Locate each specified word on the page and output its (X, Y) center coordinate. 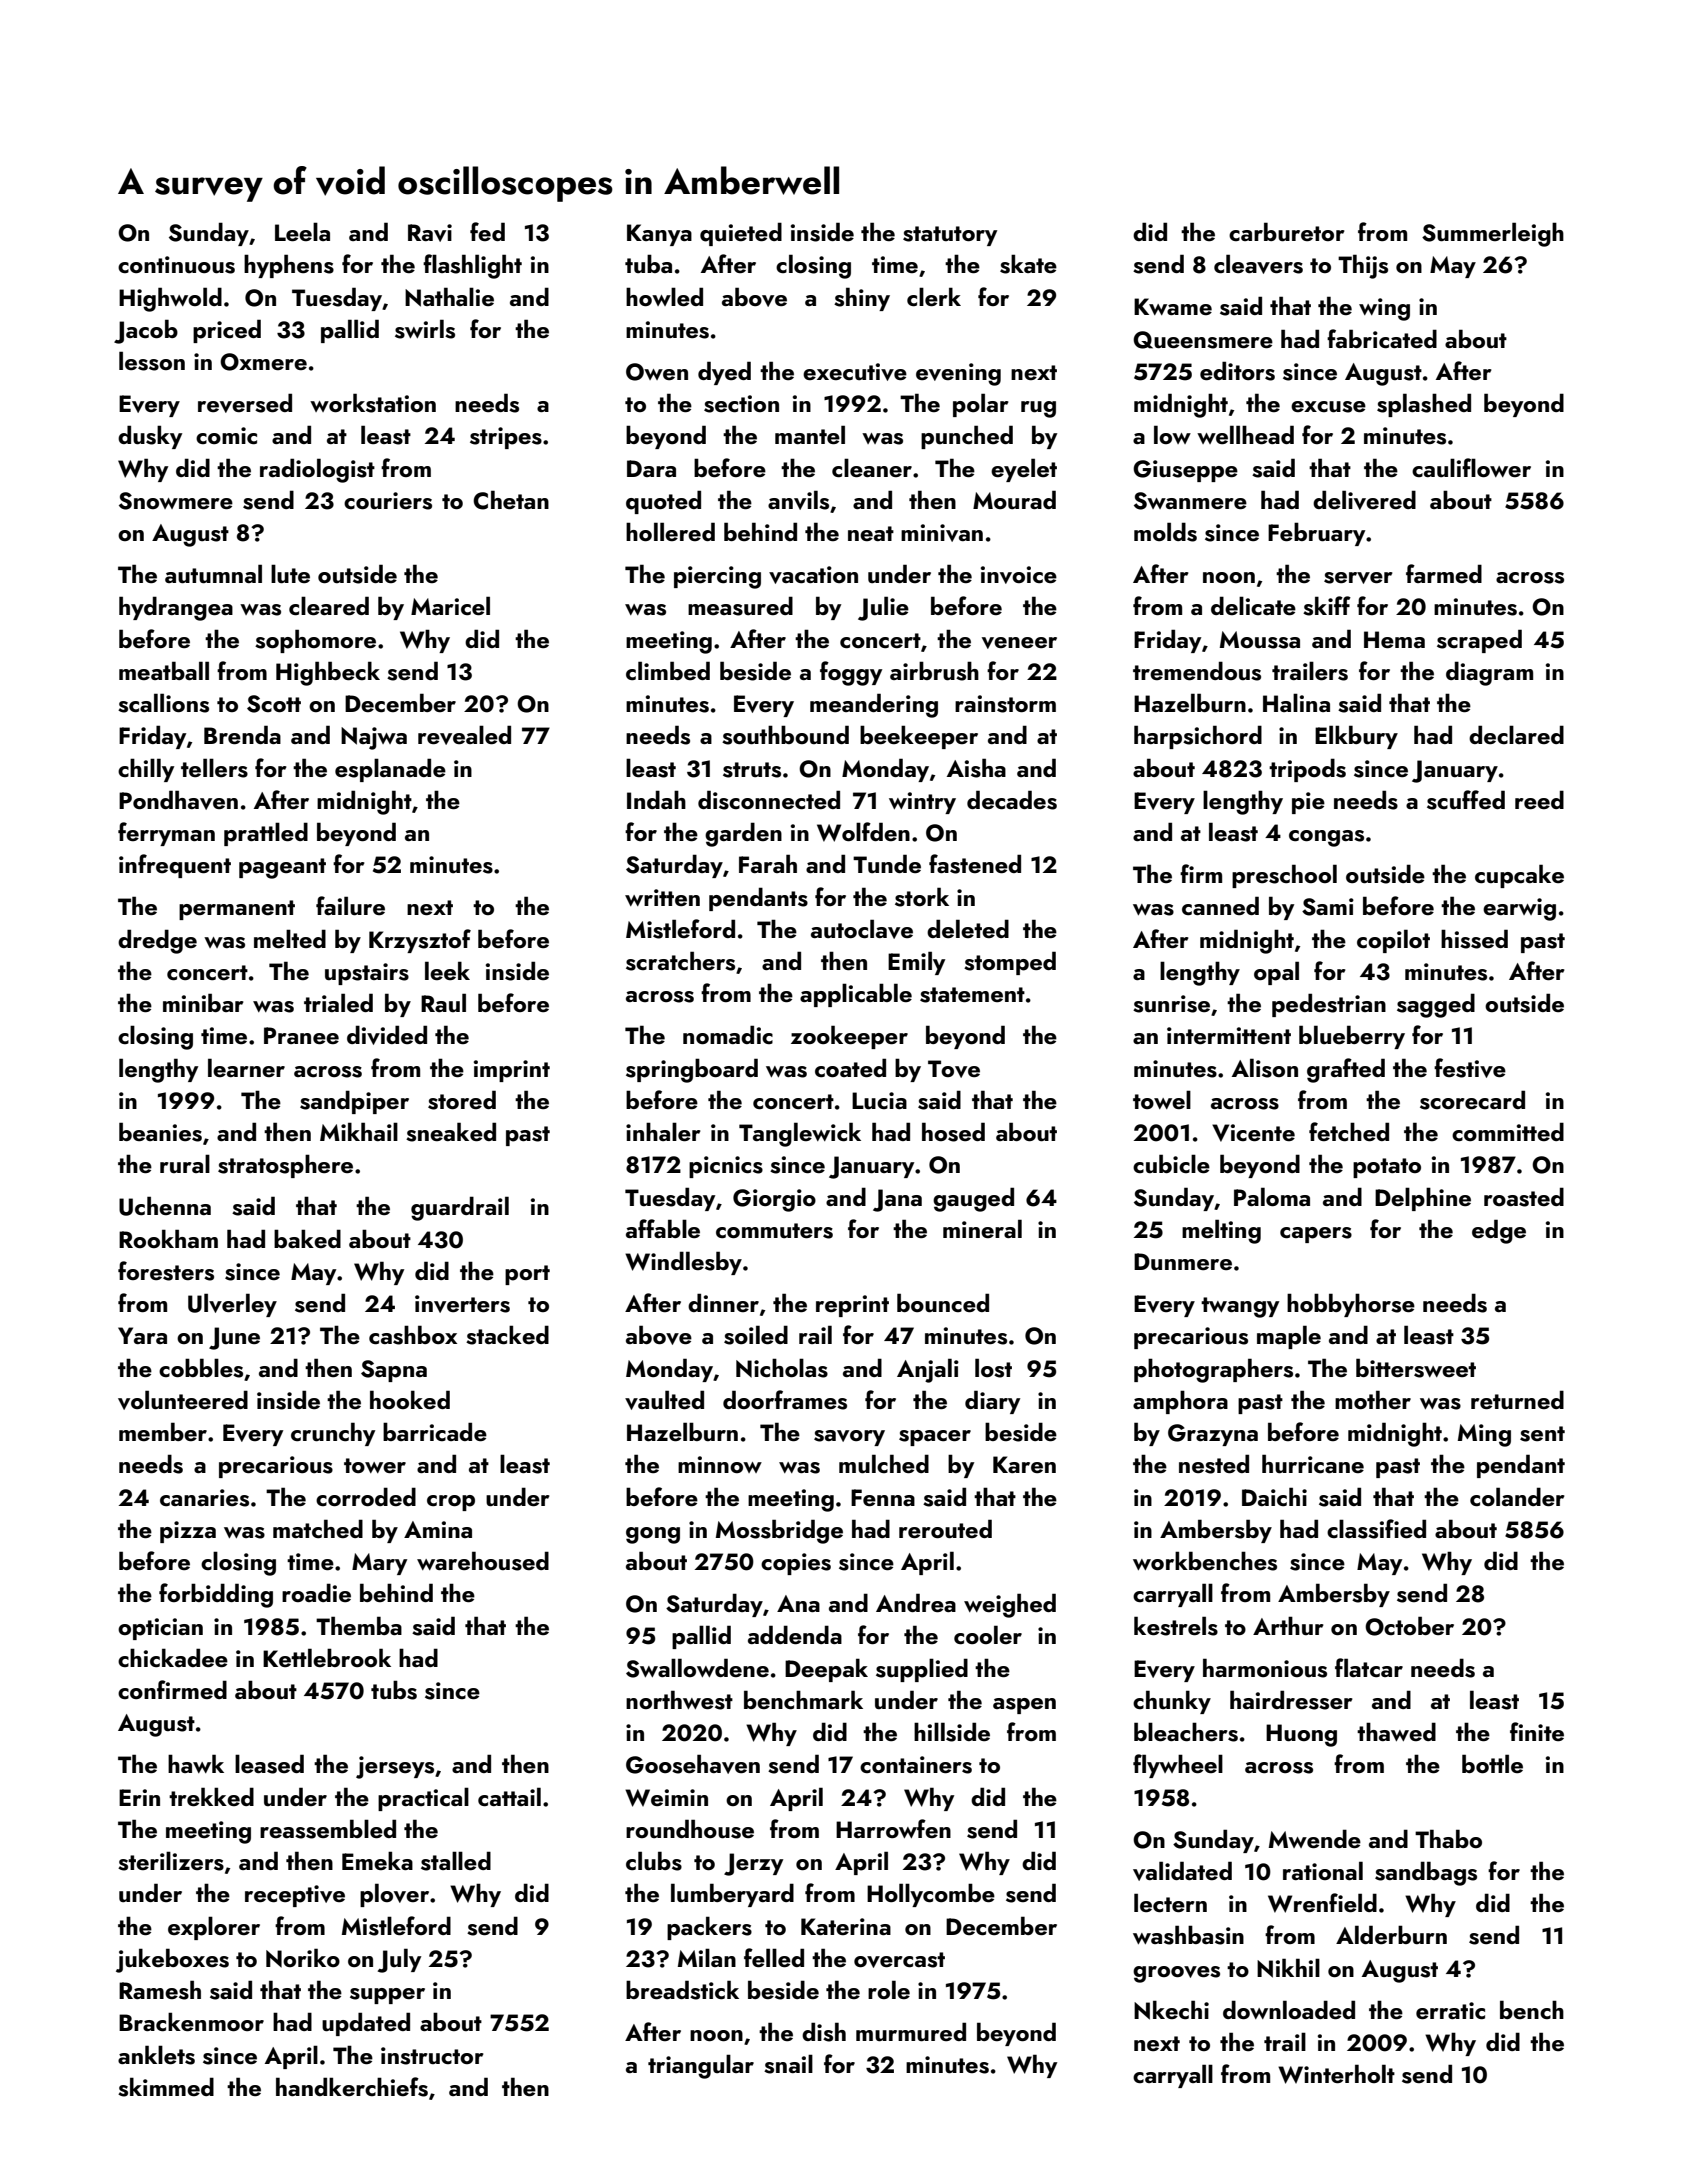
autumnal (213, 574)
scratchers (680, 961)
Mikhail (359, 1131)
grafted (1346, 1070)
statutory (950, 236)
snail (788, 2064)
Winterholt (1336, 2074)
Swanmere (1190, 501)
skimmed (166, 2087)
